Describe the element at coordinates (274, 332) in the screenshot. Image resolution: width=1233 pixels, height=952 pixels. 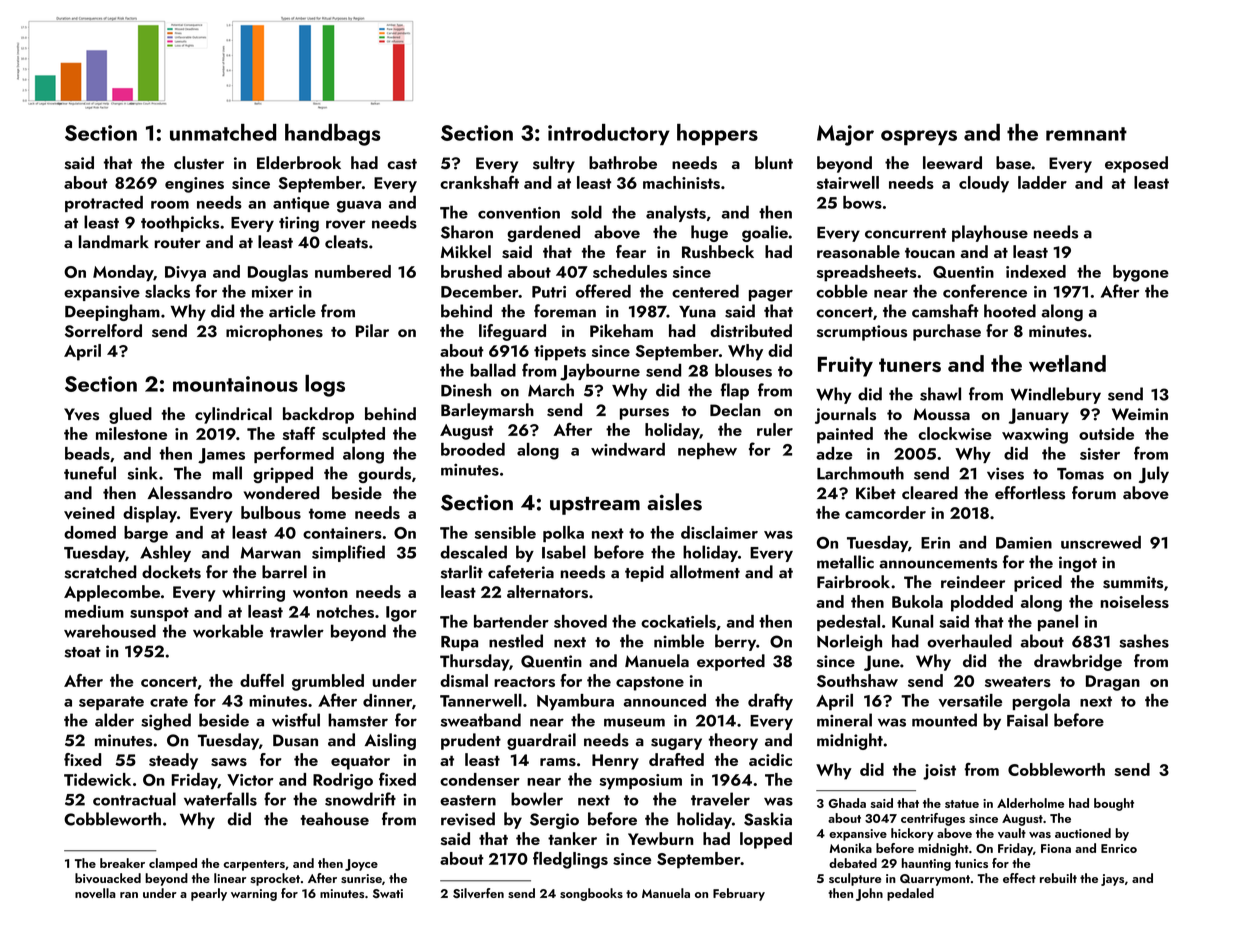
I see `microphones` at that location.
